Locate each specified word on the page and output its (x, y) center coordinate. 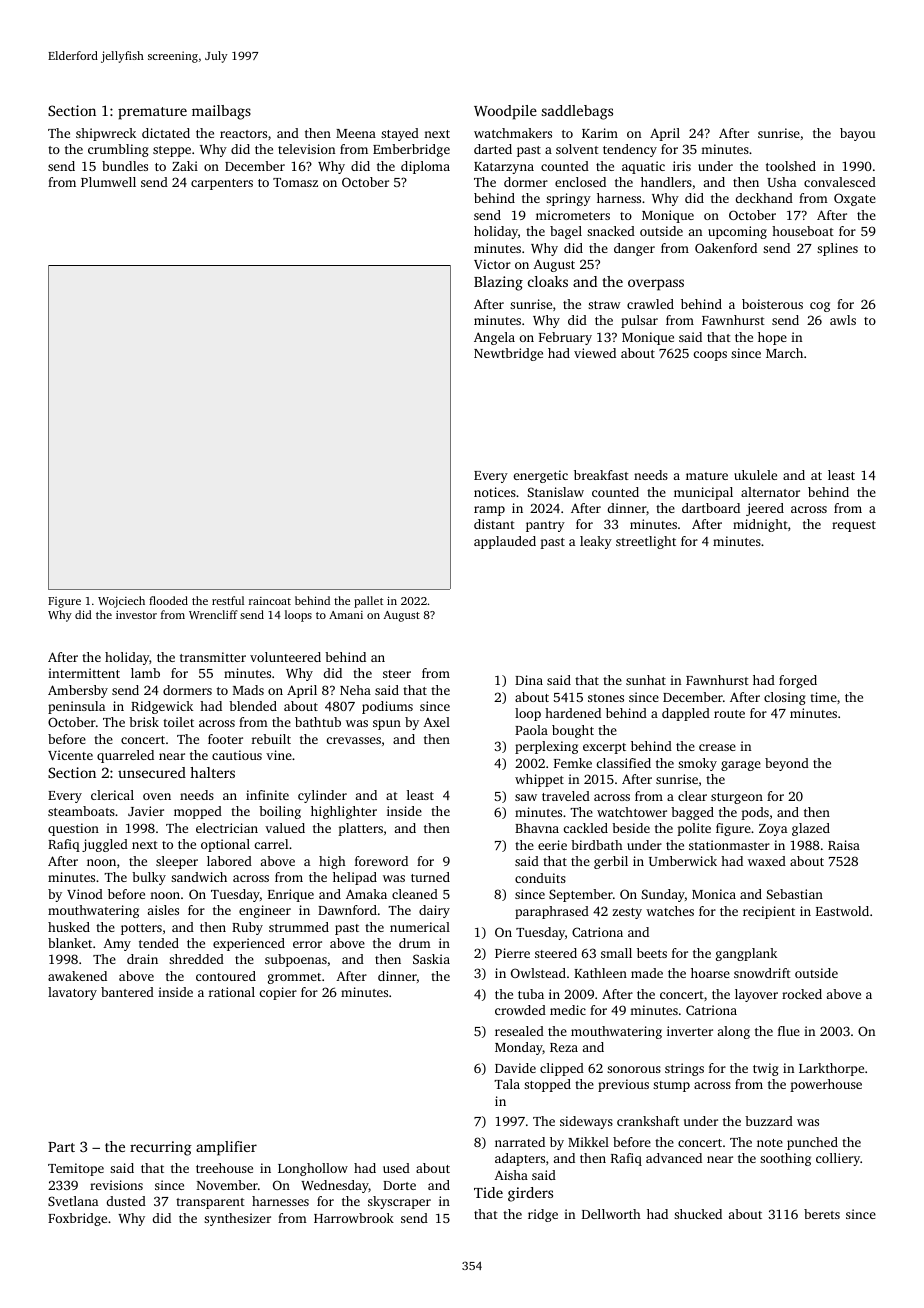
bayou (857, 134)
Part (61, 1147)
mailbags (221, 112)
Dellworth (611, 1214)
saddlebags (577, 112)
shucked (698, 1214)
